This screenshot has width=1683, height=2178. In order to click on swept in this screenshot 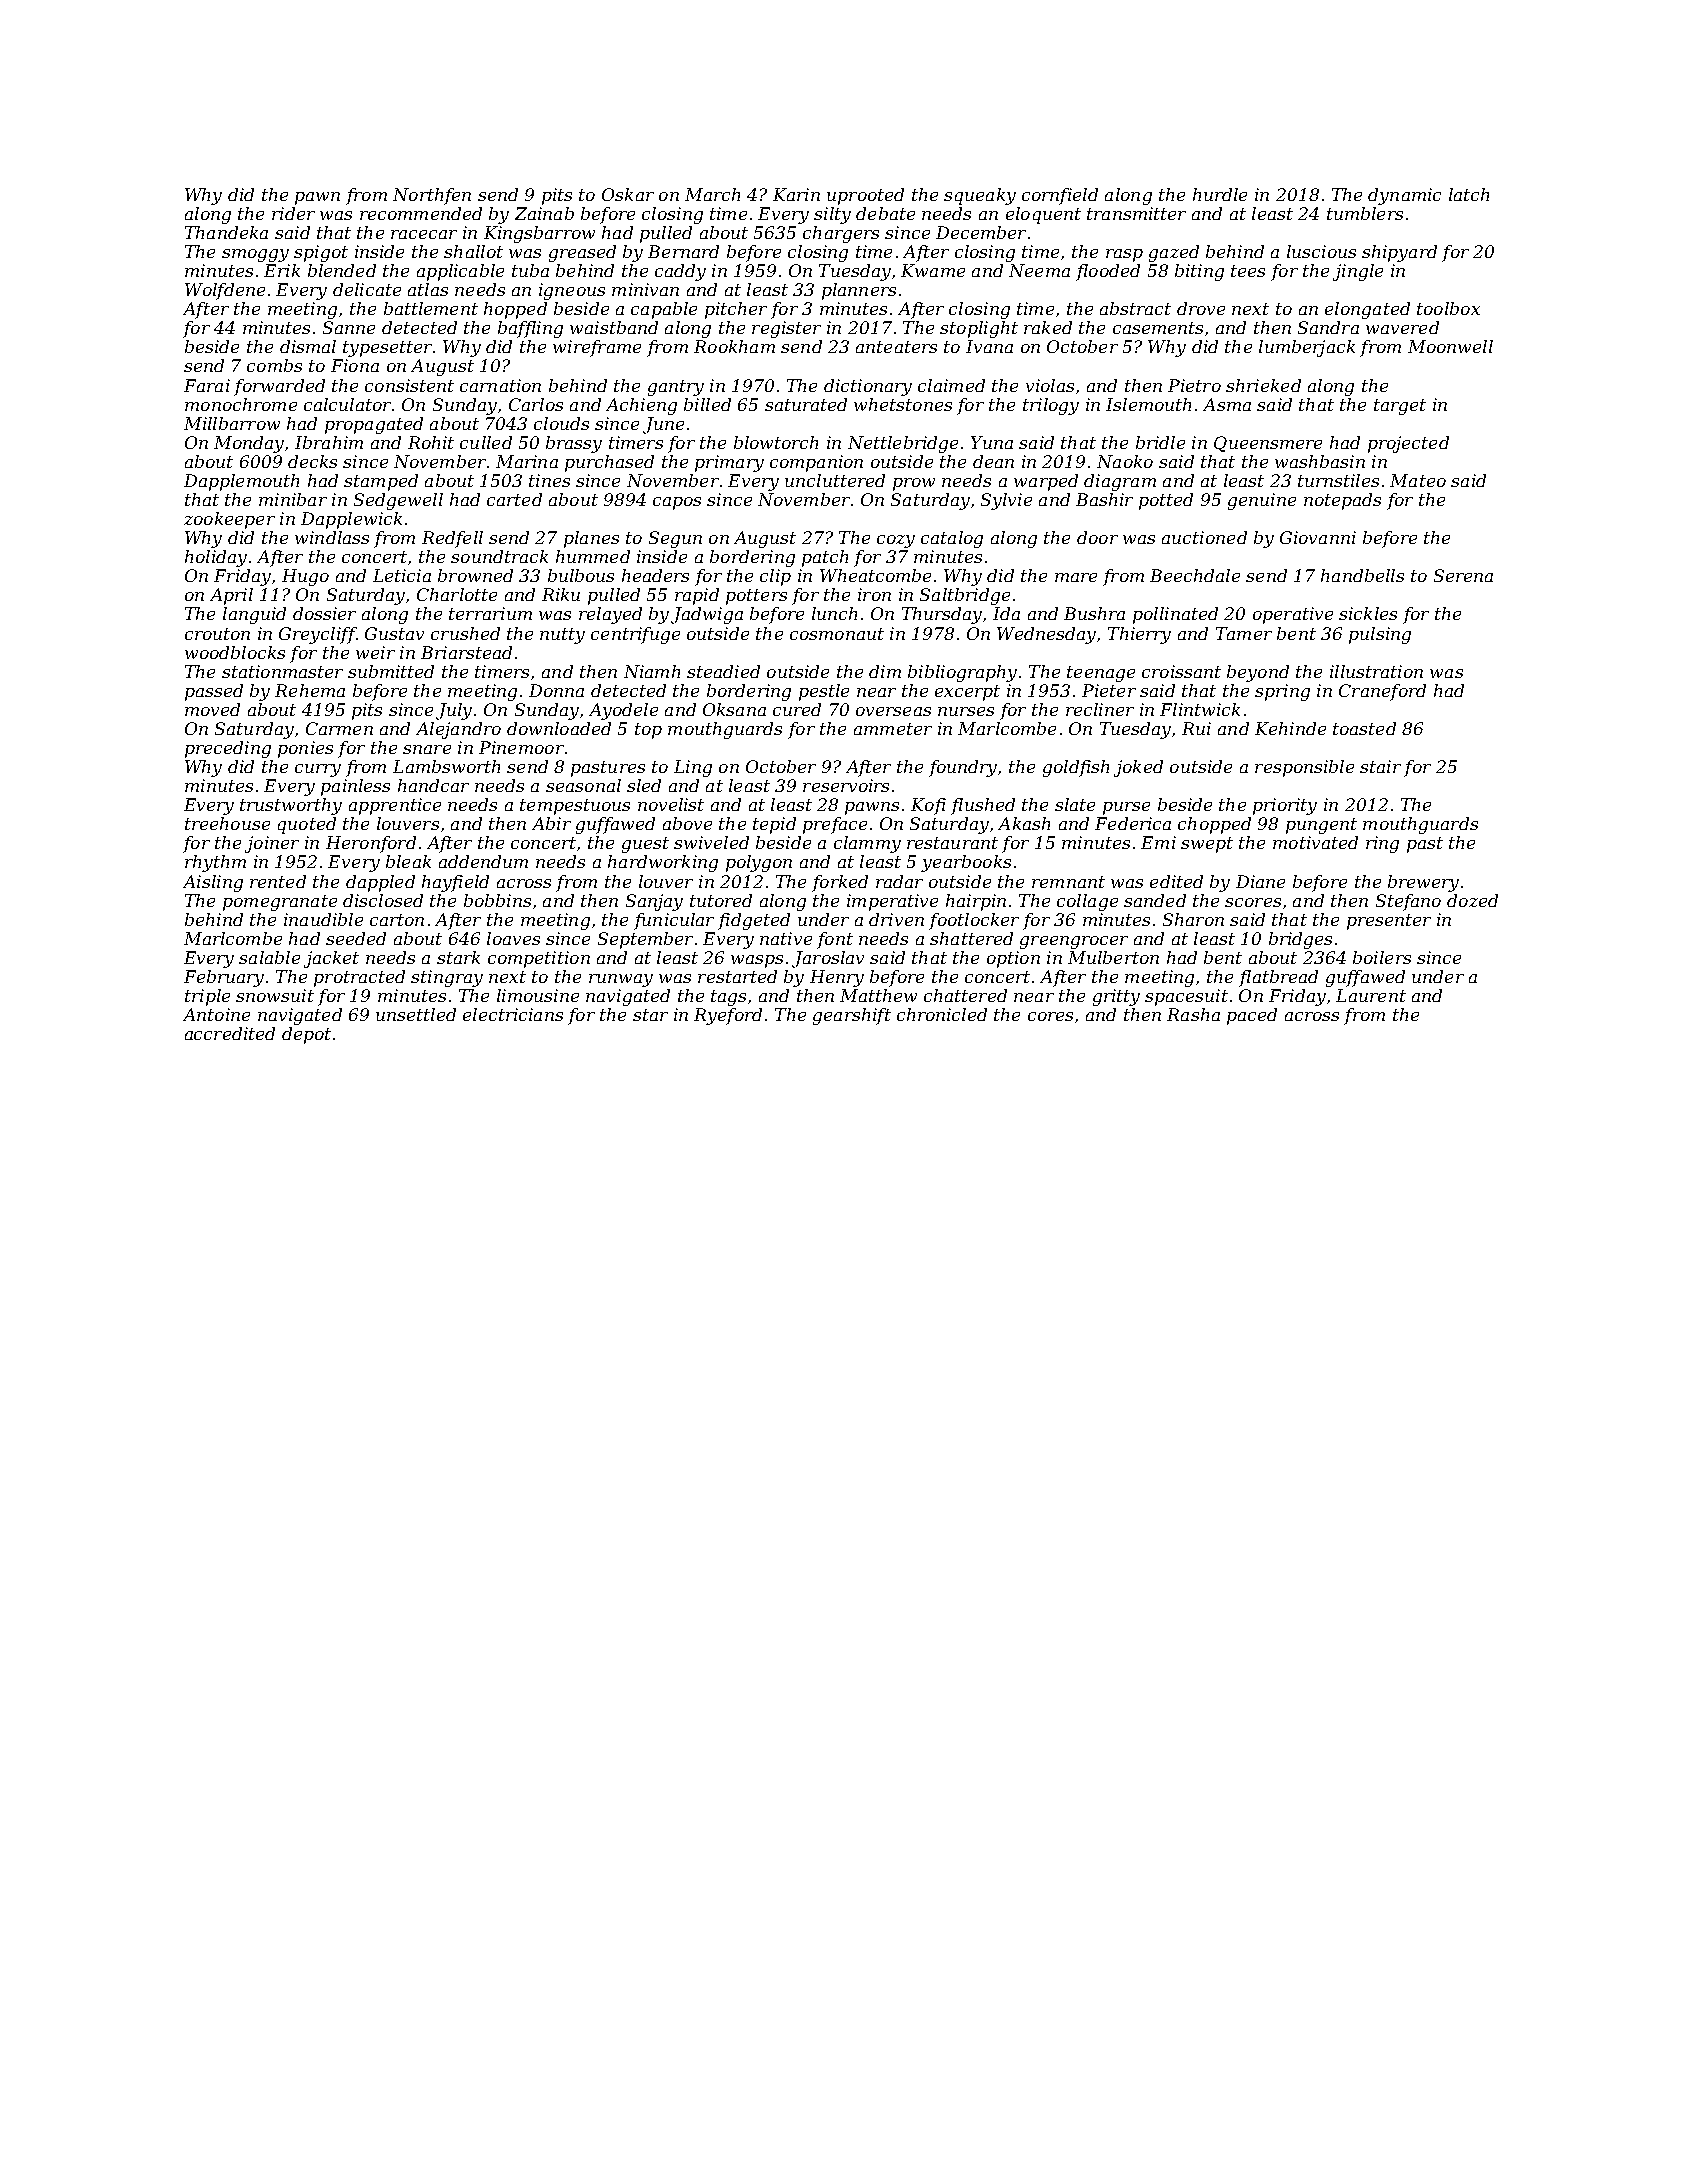, I will do `click(1207, 845)`.
